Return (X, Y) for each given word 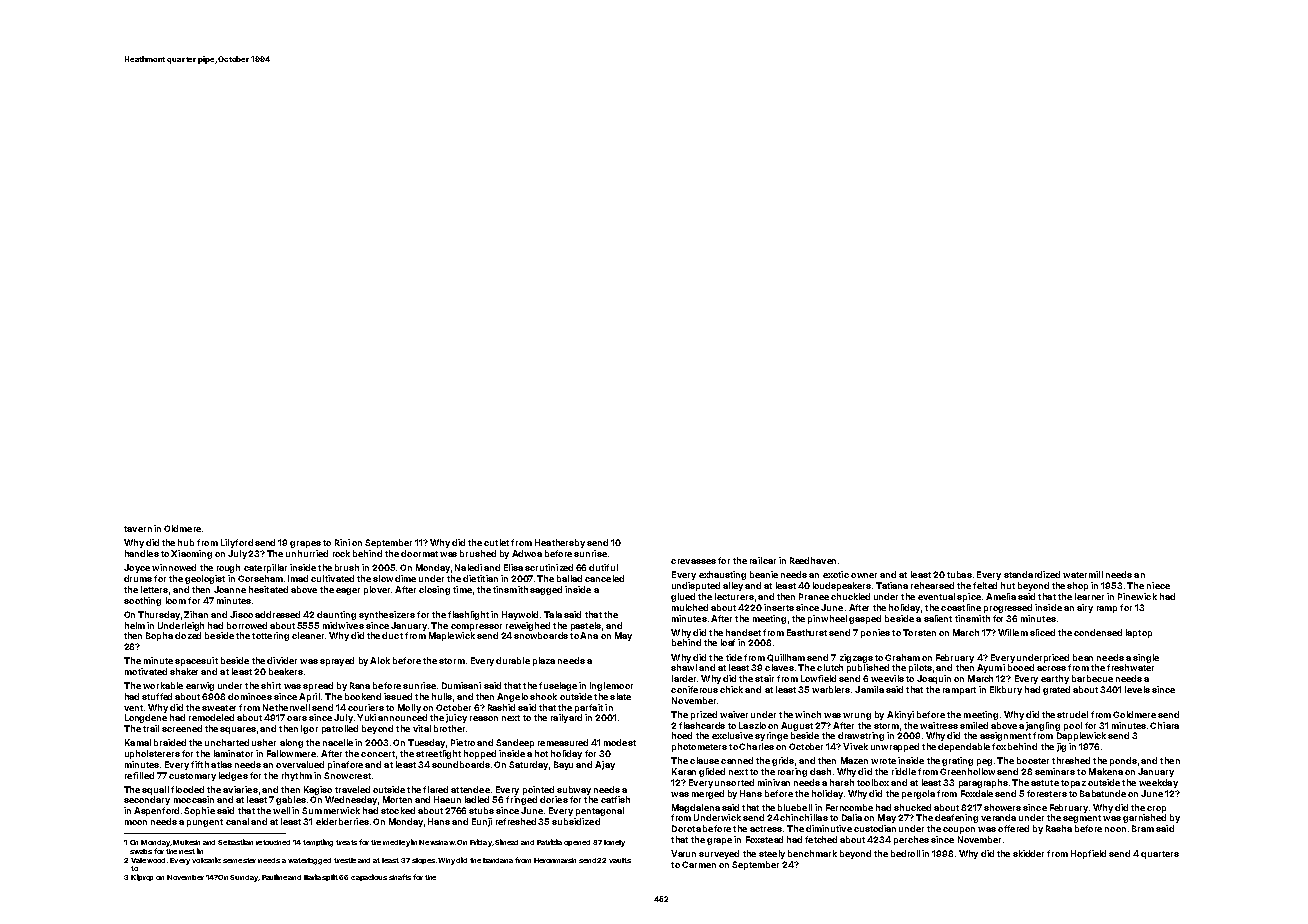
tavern (138, 529)
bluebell (795, 807)
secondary (147, 800)
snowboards (541, 635)
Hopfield (1088, 854)
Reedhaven (813, 560)
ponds (1123, 761)
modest (620, 742)
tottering (270, 636)
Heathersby (560, 543)
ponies (875, 633)
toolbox (873, 782)
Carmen (699, 864)
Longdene (146, 718)
